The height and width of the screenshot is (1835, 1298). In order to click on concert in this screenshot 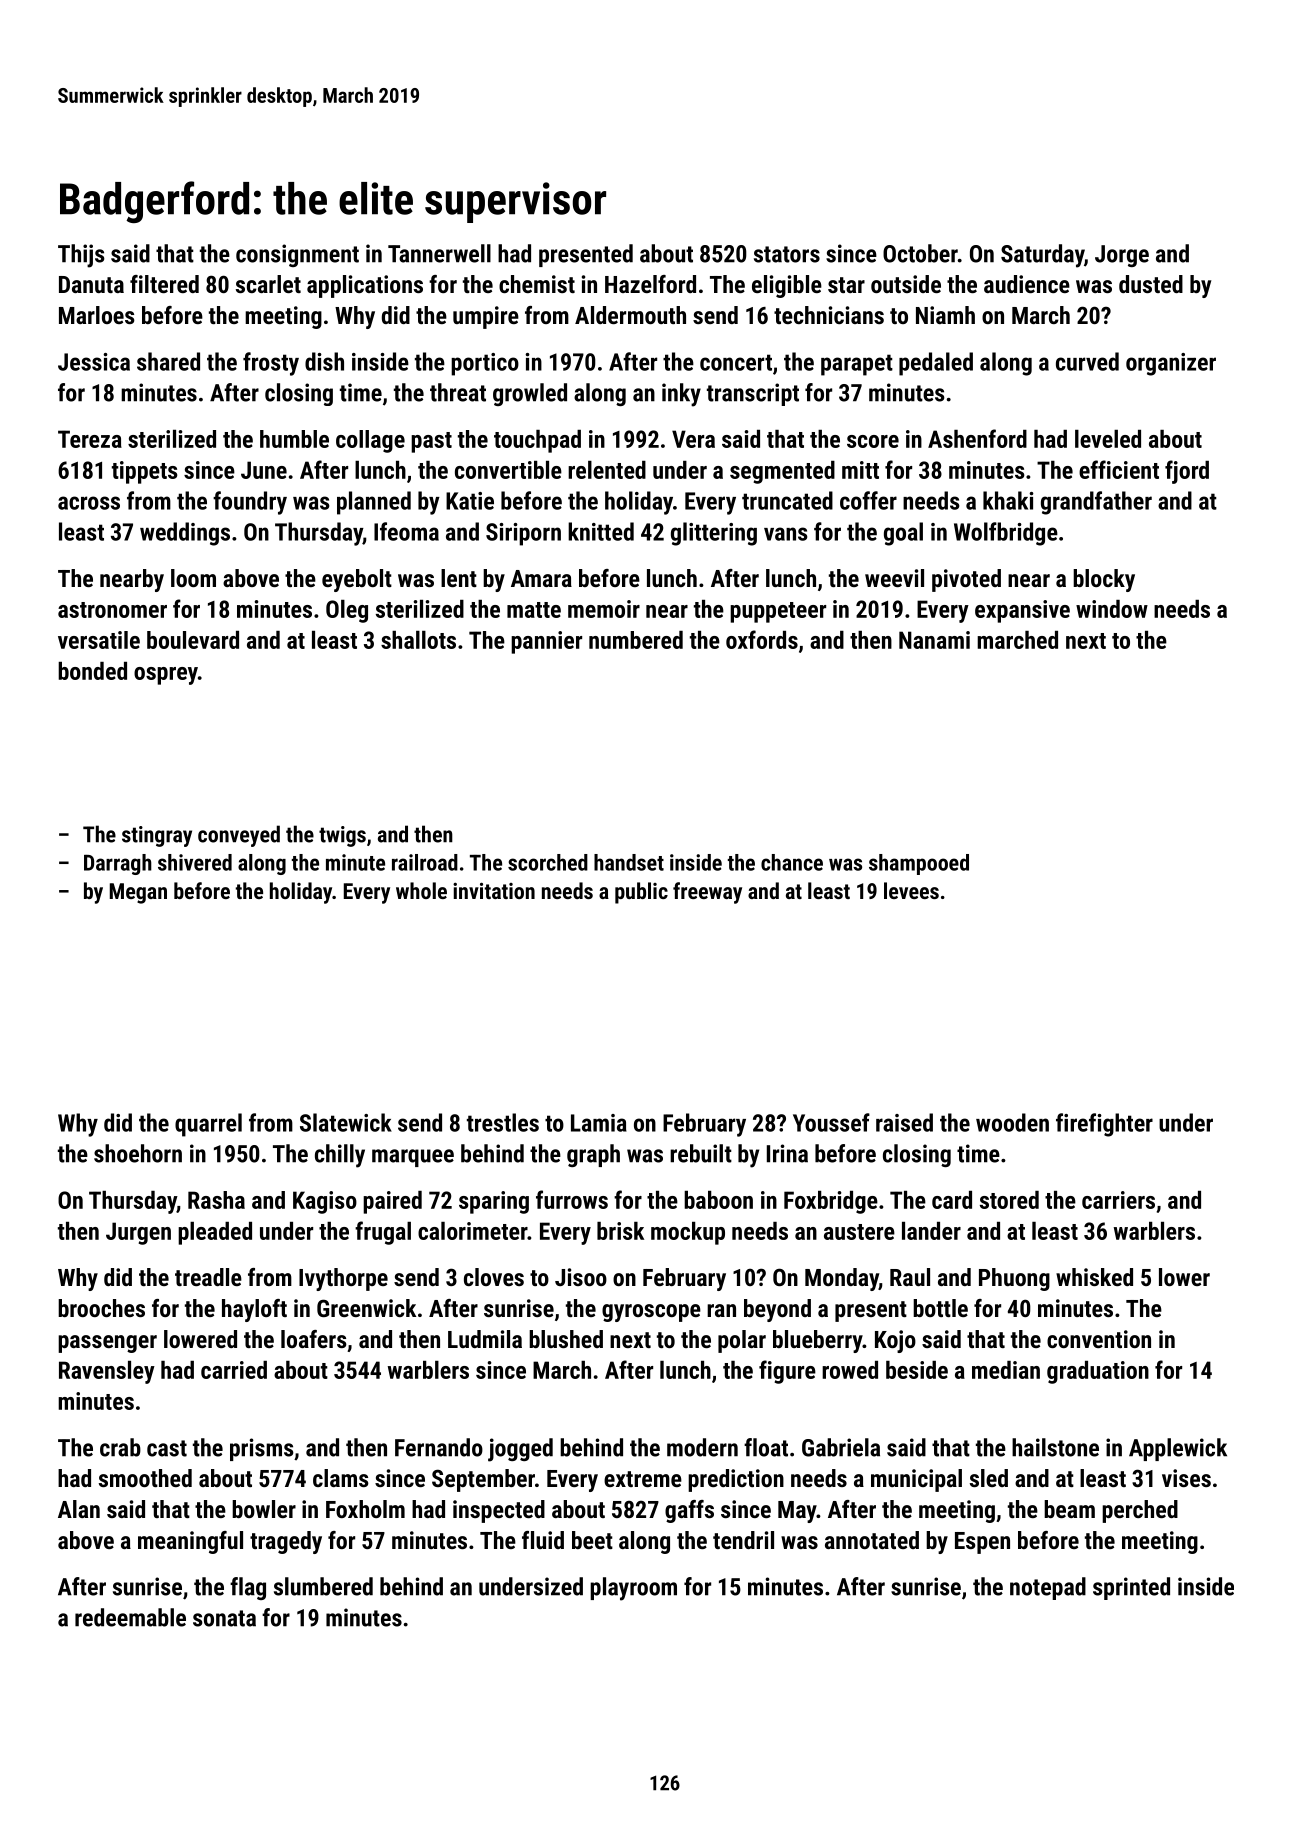, I will do `click(736, 362)`.
